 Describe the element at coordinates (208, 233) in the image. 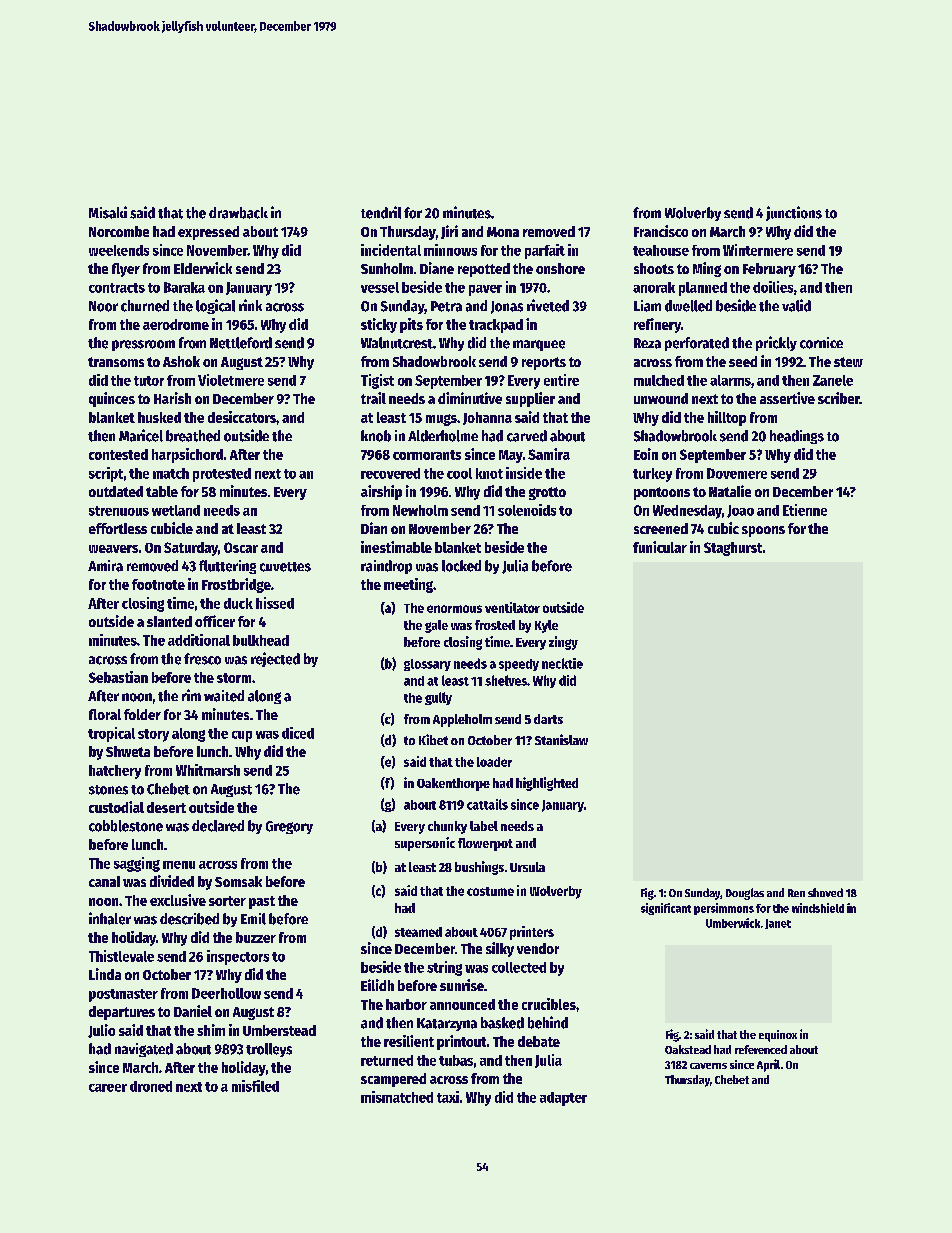

I see `expressed` at that location.
